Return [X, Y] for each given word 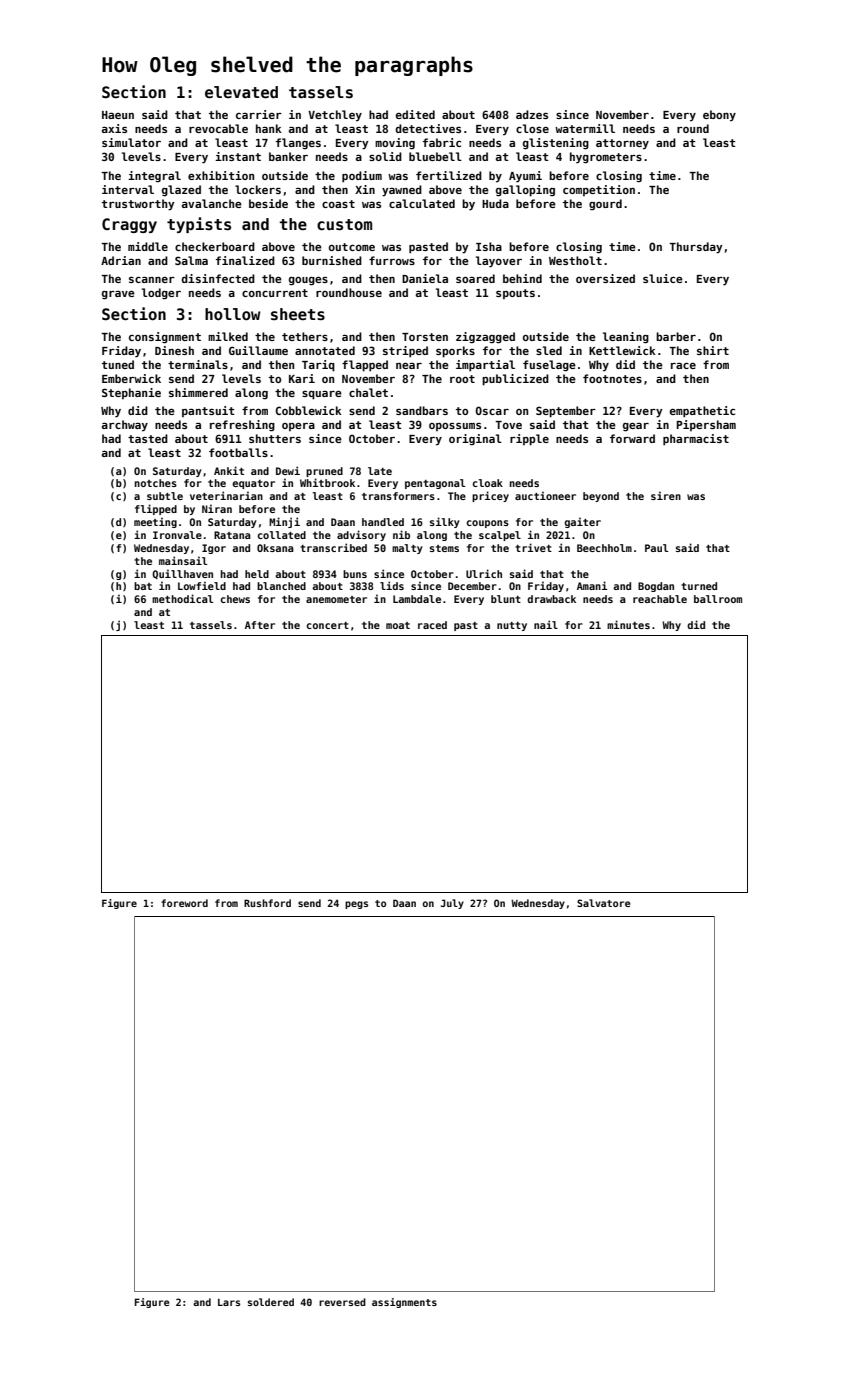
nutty [512, 626]
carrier [259, 114]
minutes [628, 624]
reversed [342, 1302]
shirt [713, 350]
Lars [229, 1302]
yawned [402, 191]
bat [143, 586]
